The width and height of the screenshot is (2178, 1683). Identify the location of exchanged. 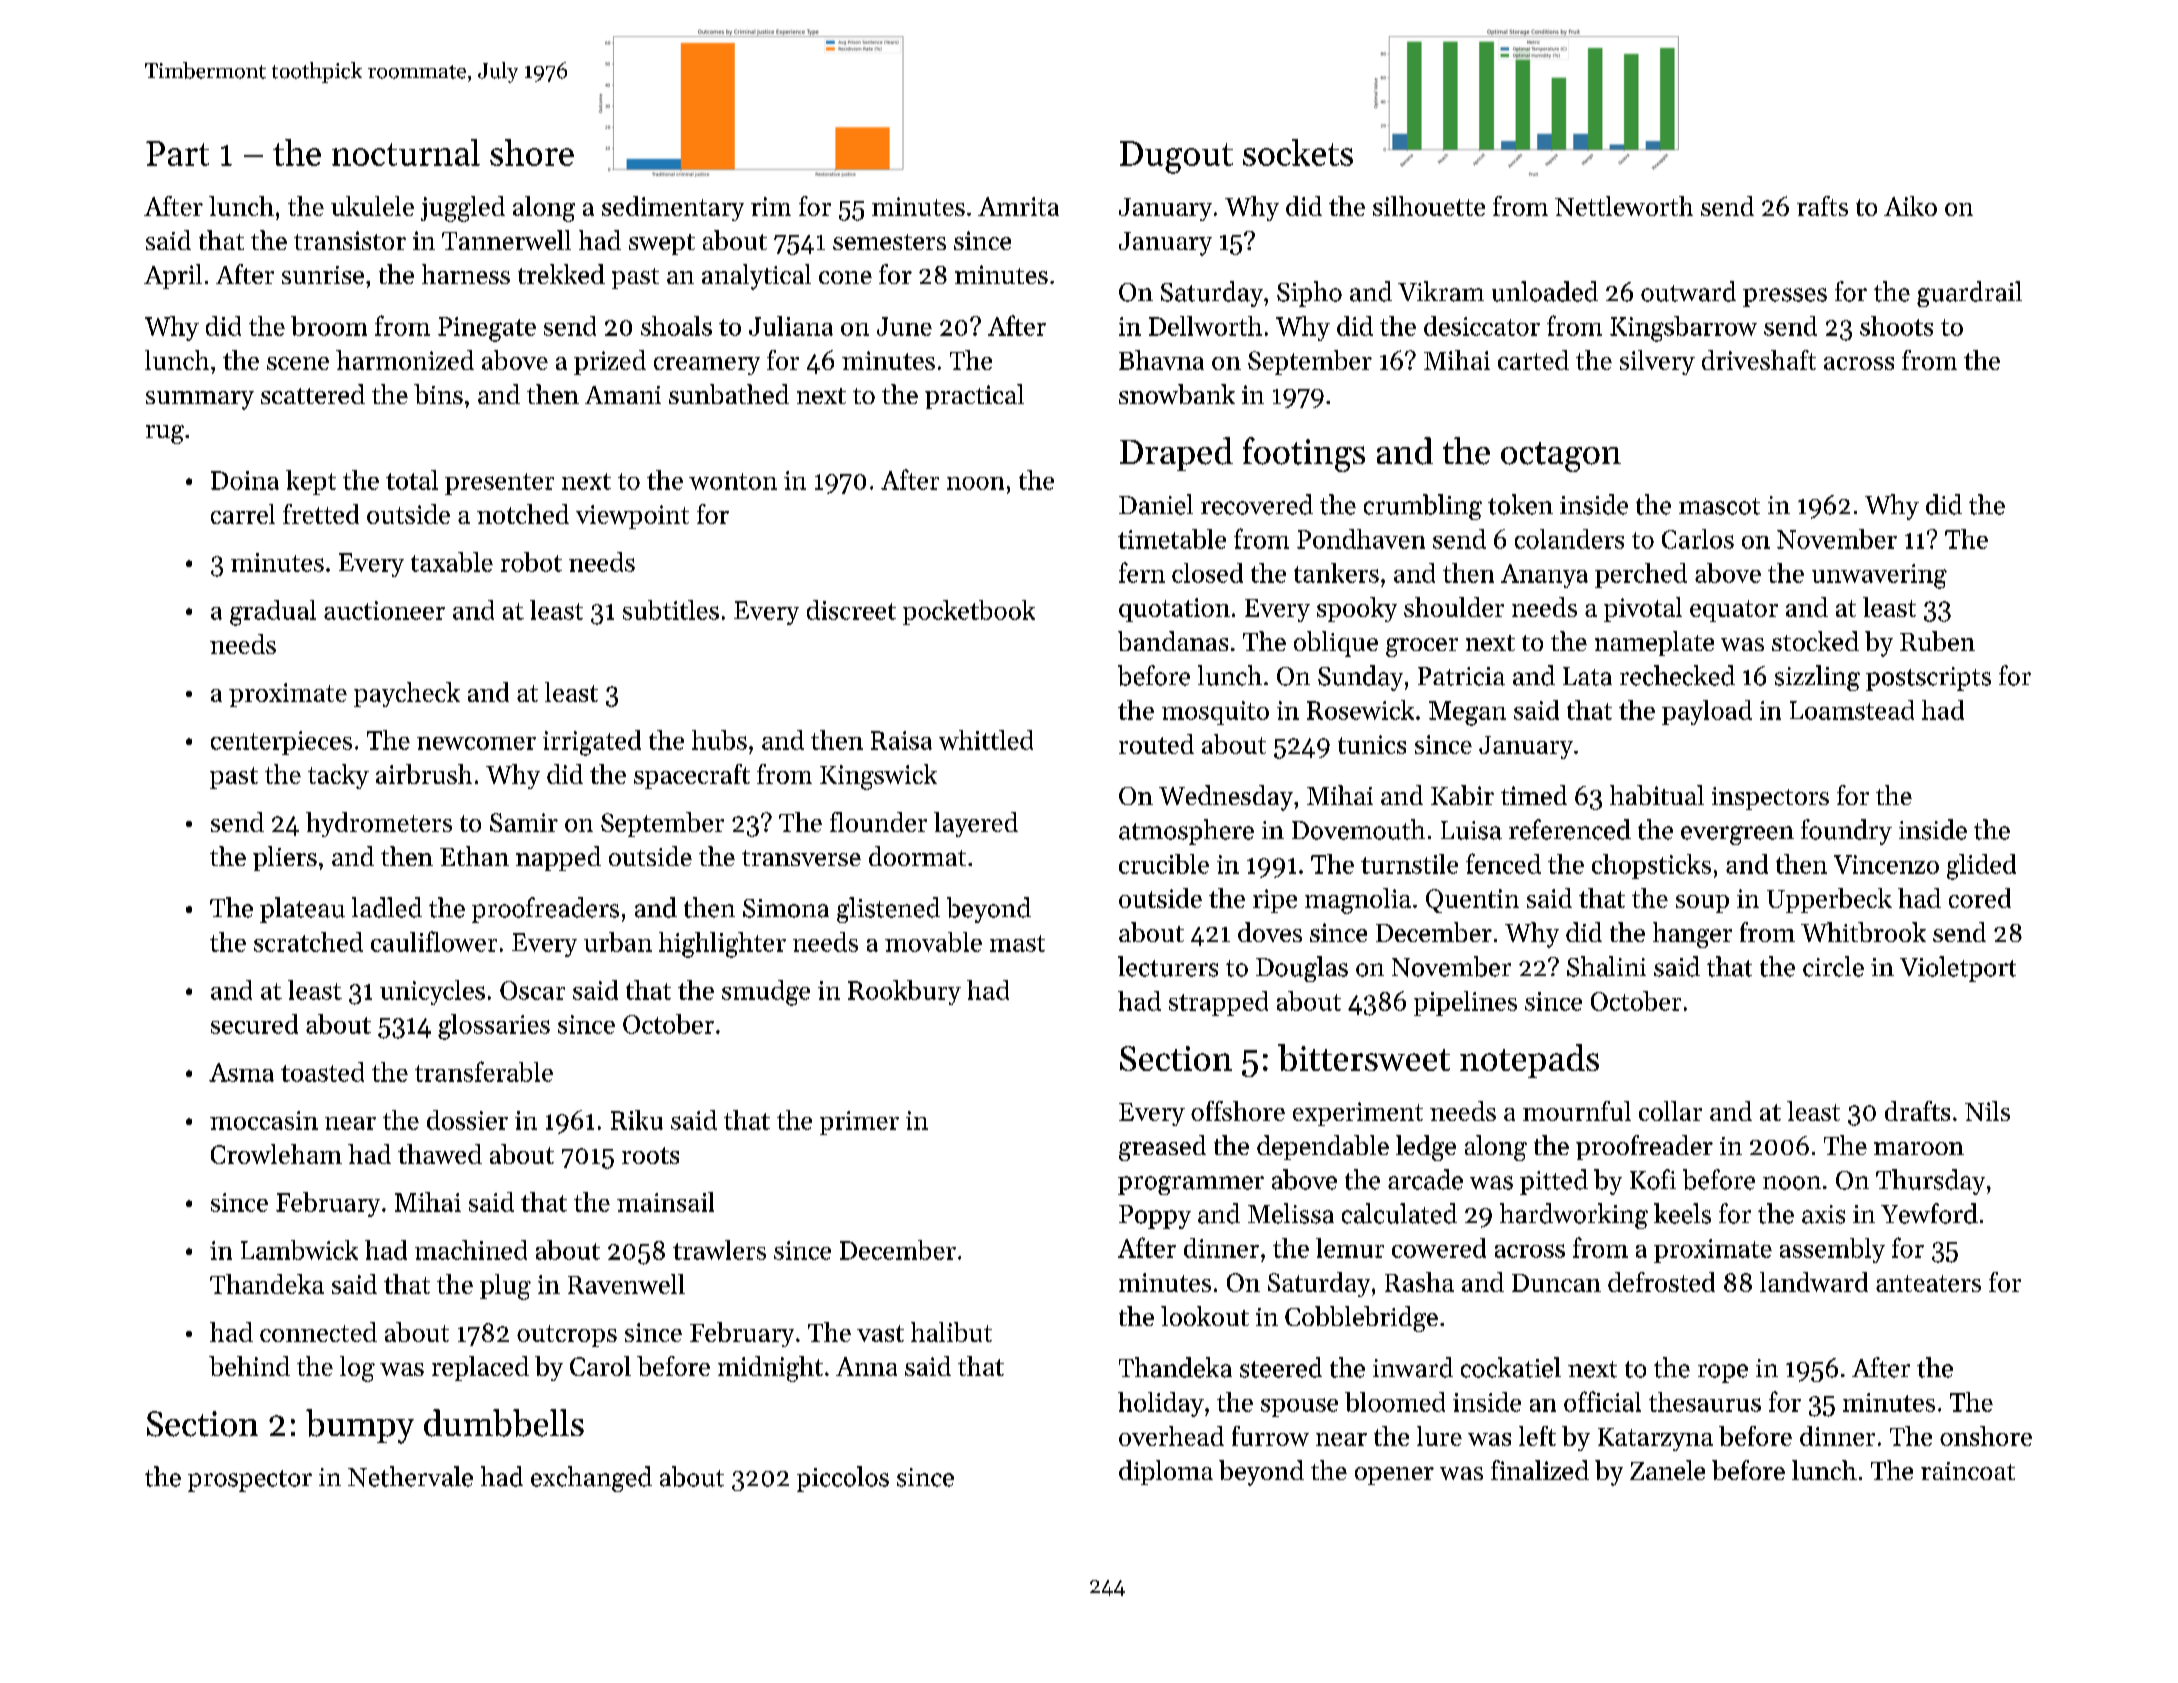
(591, 1479).
